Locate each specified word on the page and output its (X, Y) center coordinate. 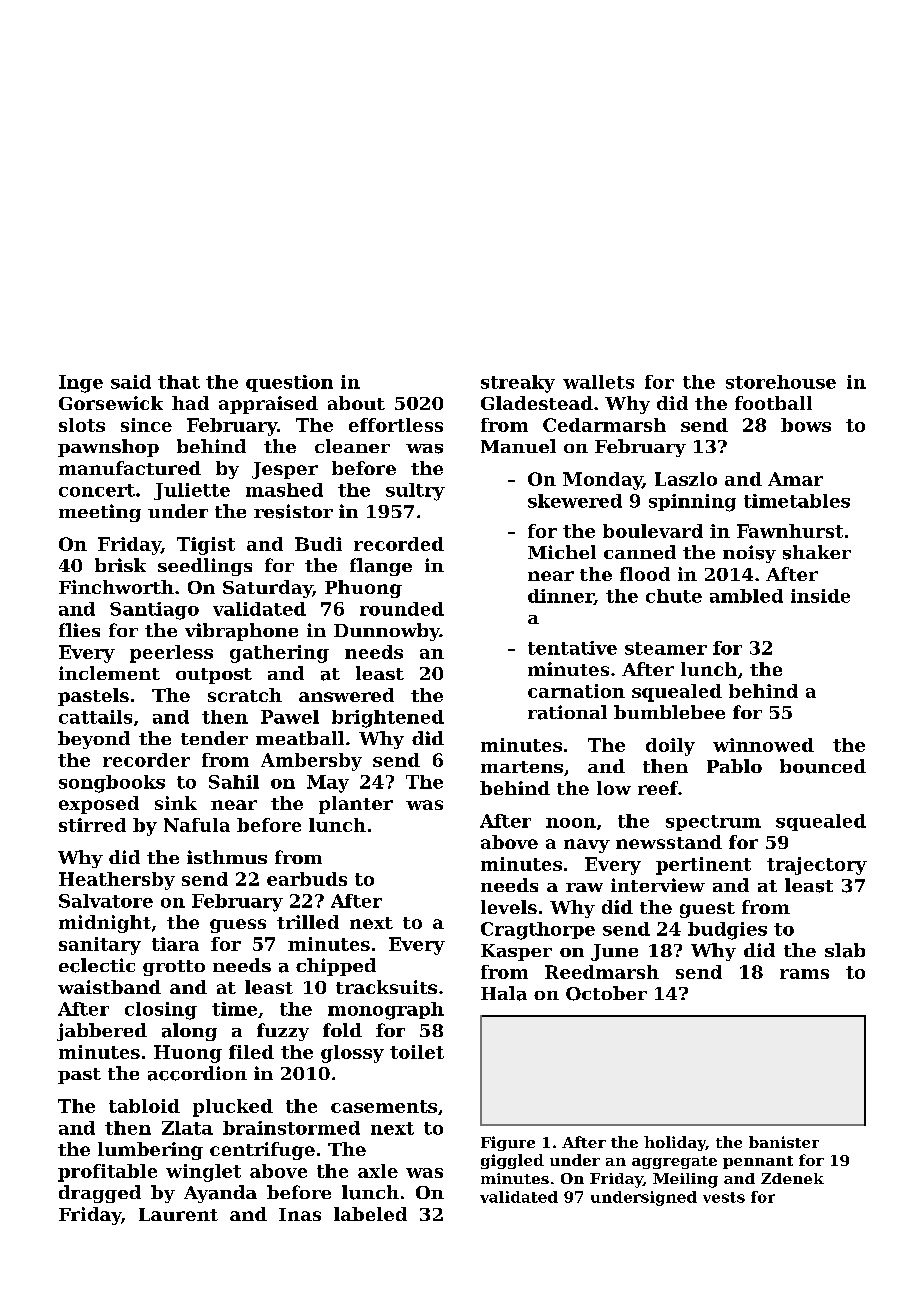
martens (522, 767)
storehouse (781, 382)
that (179, 382)
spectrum (713, 823)
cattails (95, 717)
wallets (598, 382)
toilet (417, 1052)
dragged (100, 1194)
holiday (675, 1143)
